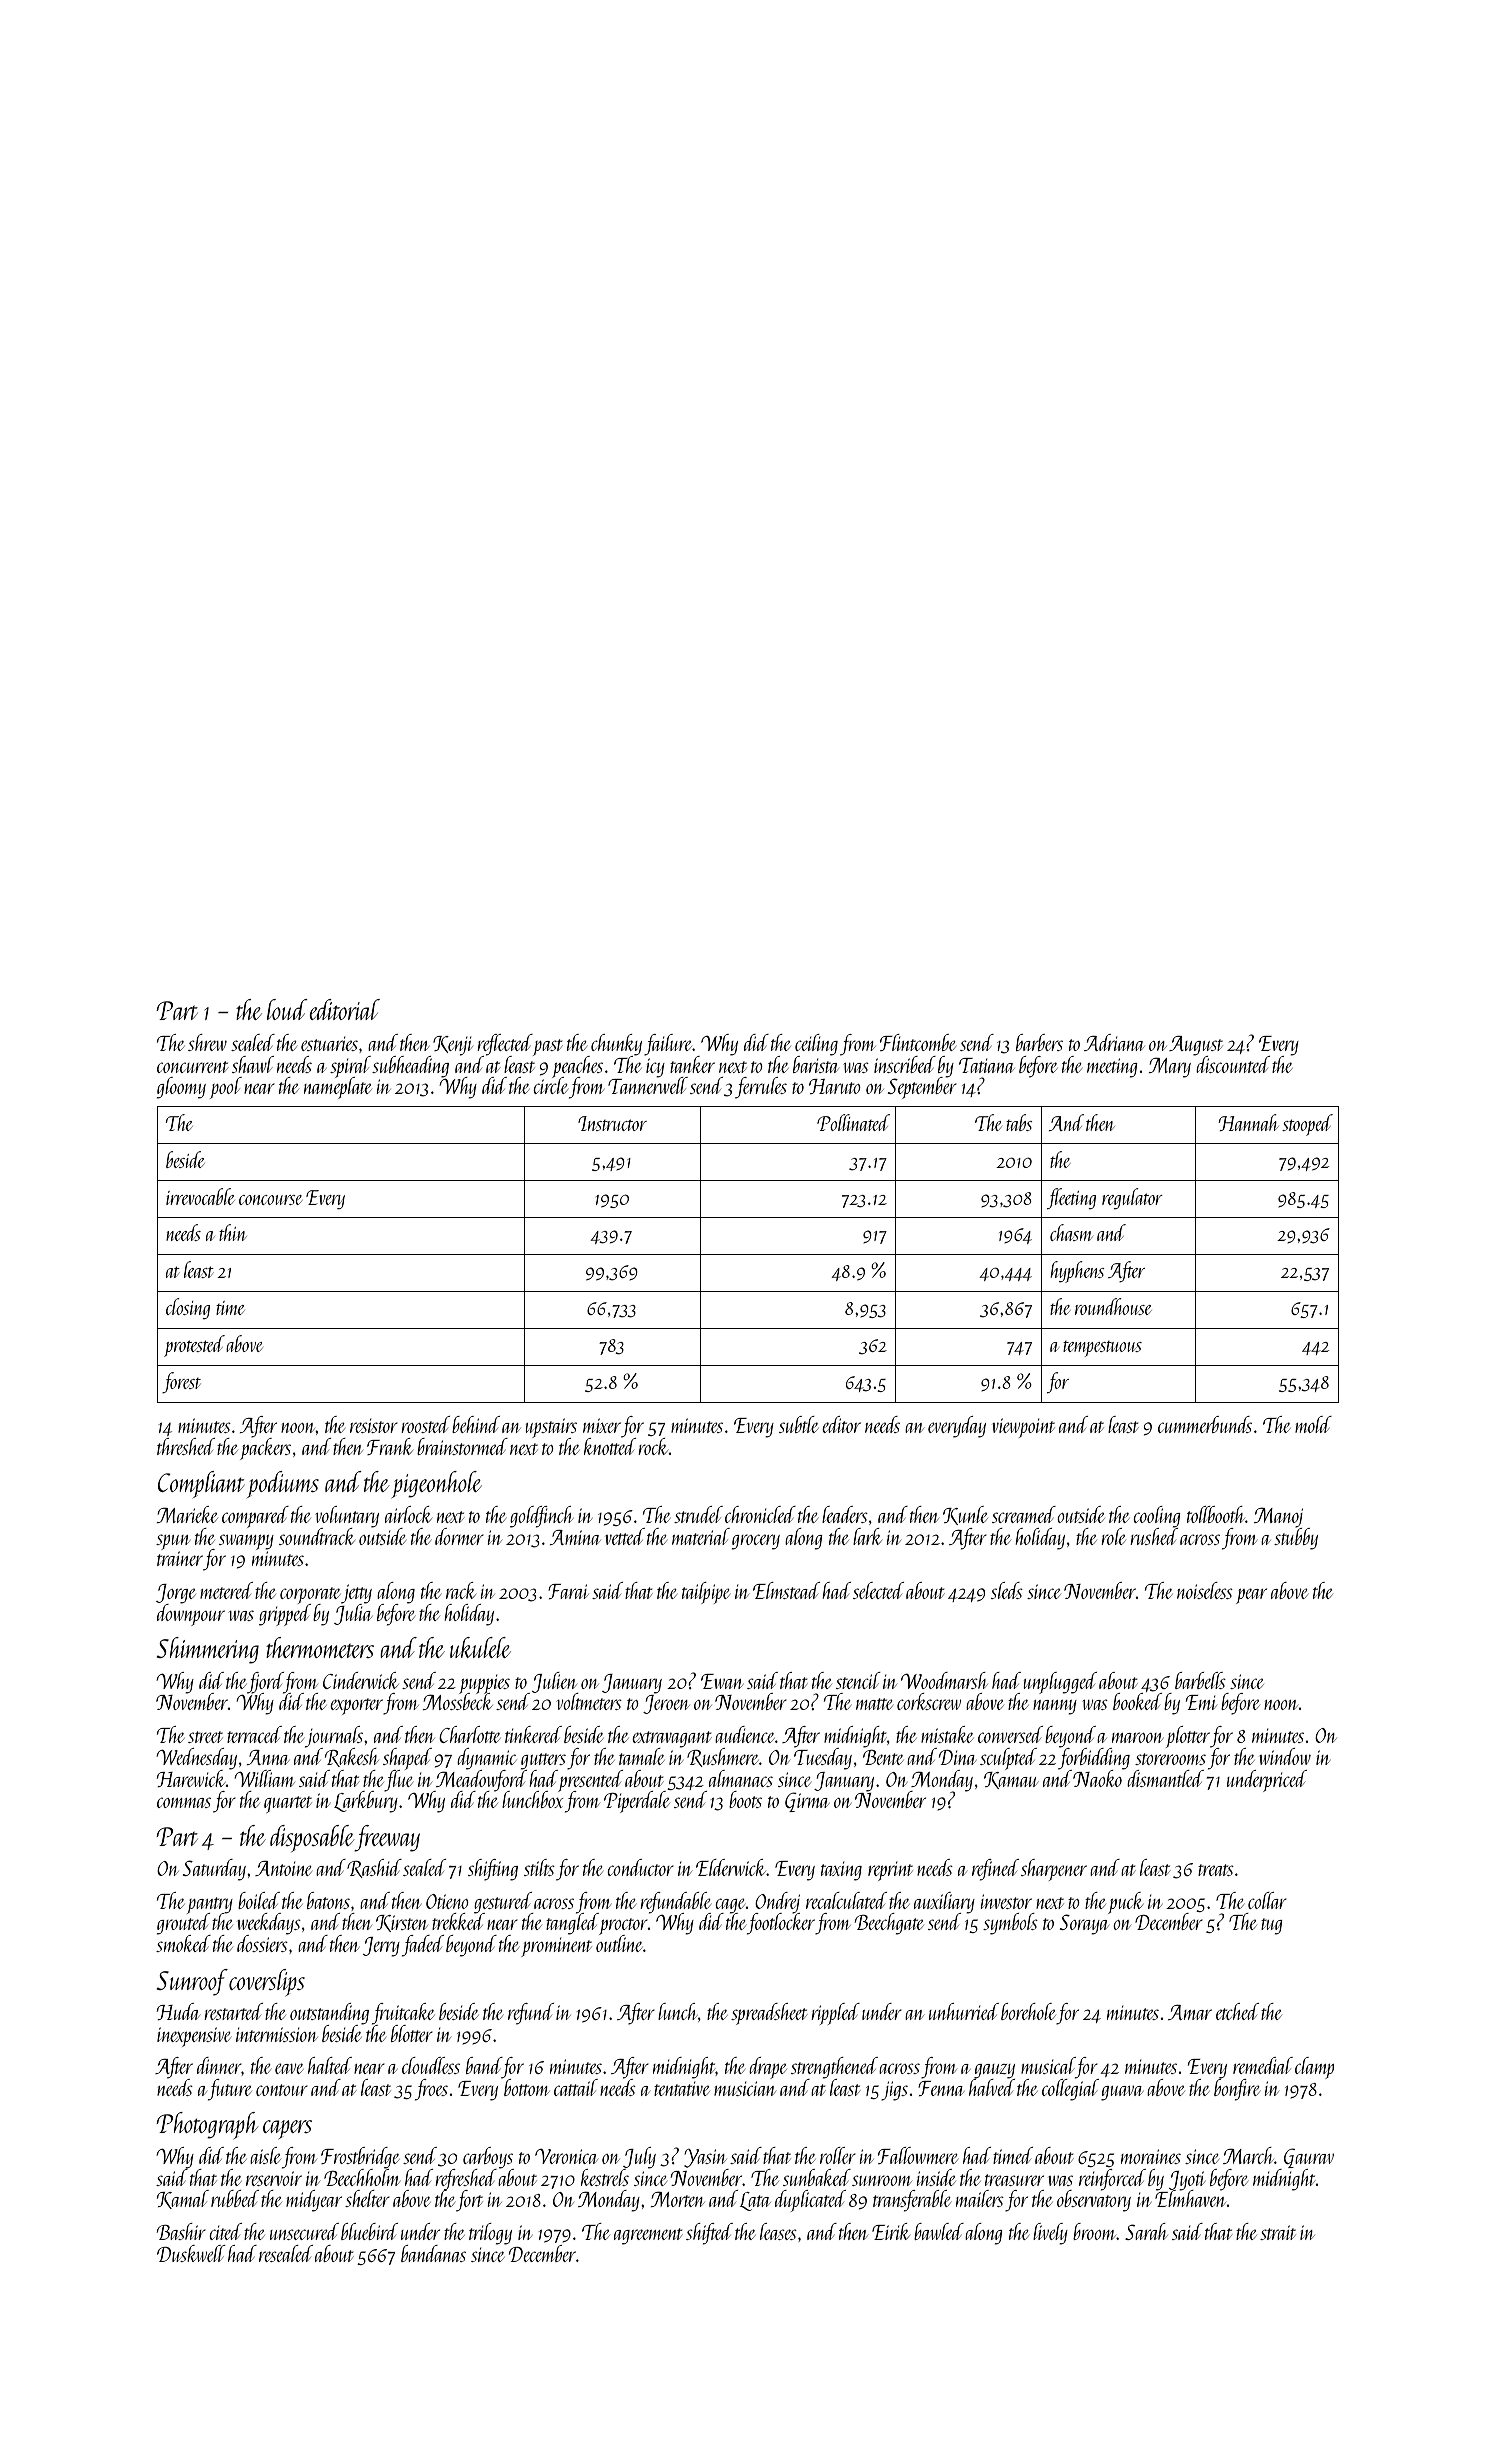 The image size is (1496, 2464). Describe the element at coordinates (1050, 2234) in the screenshot. I see `lively` at that location.
